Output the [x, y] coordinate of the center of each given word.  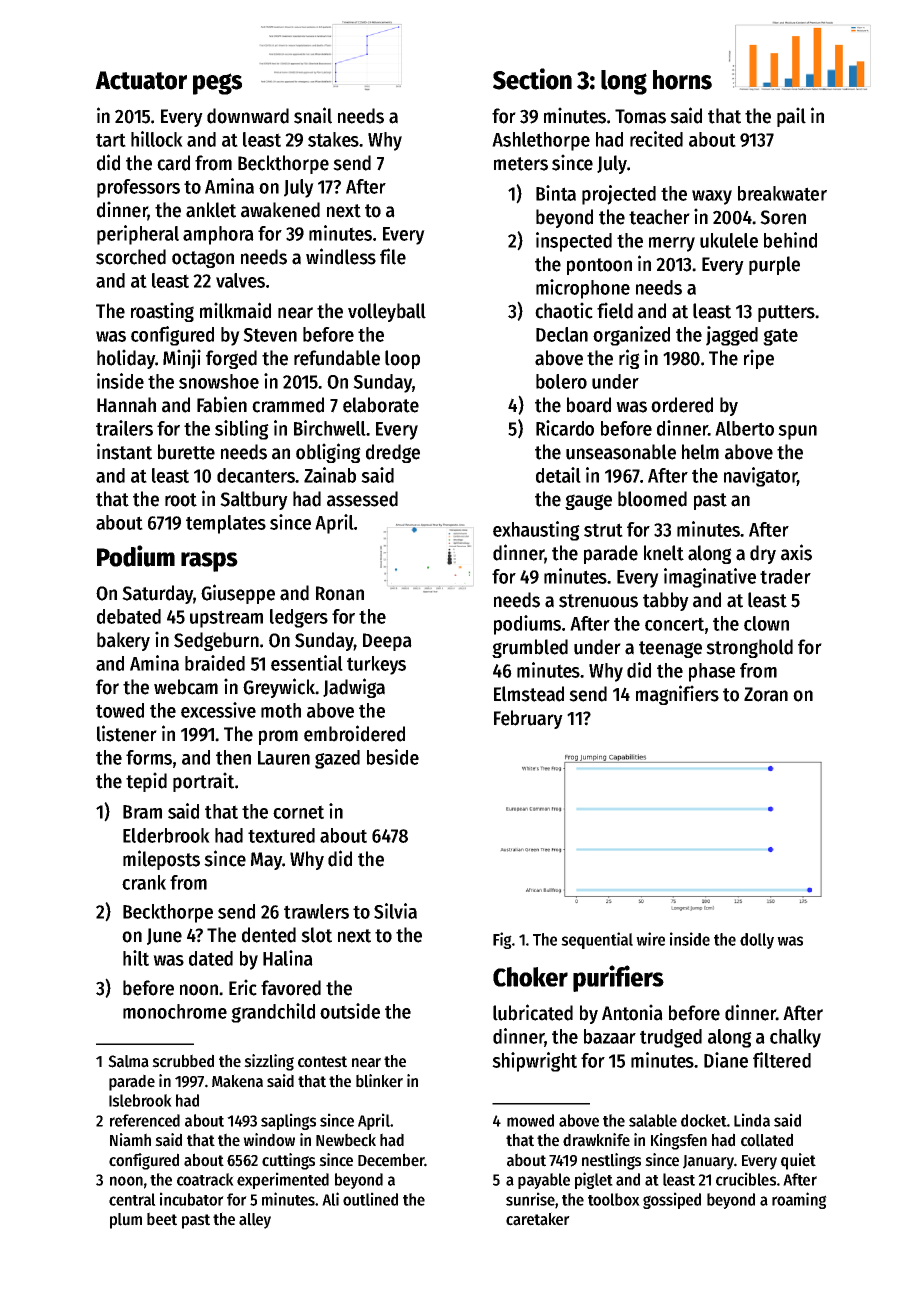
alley [255, 1221]
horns [682, 80]
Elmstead [529, 694]
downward [248, 116]
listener [127, 733]
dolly [757, 941]
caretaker [538, 1219]
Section [532, 79]
